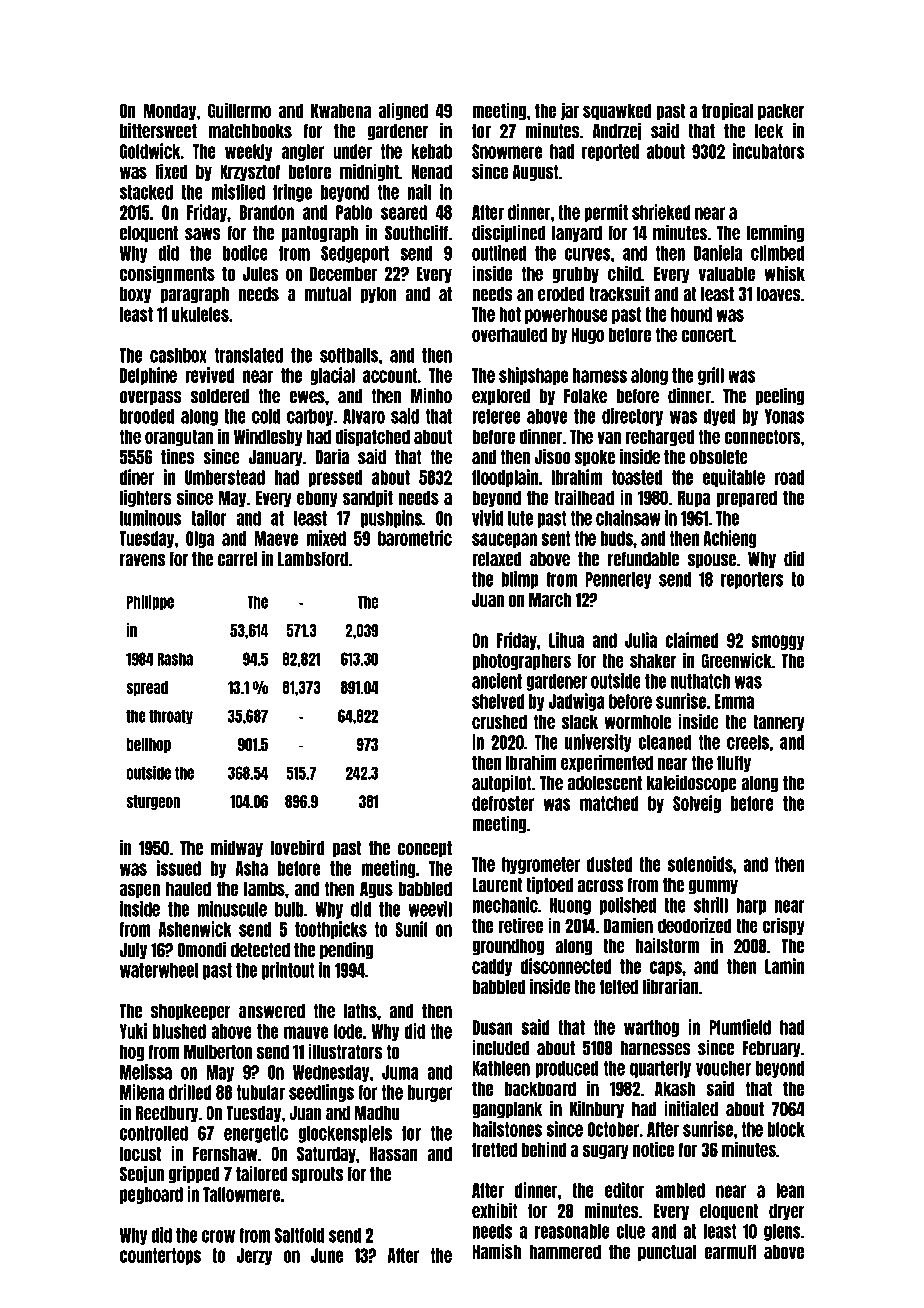 This screenshot has width=924, height=1308. I want to click on pylon, so click(378, 295).
